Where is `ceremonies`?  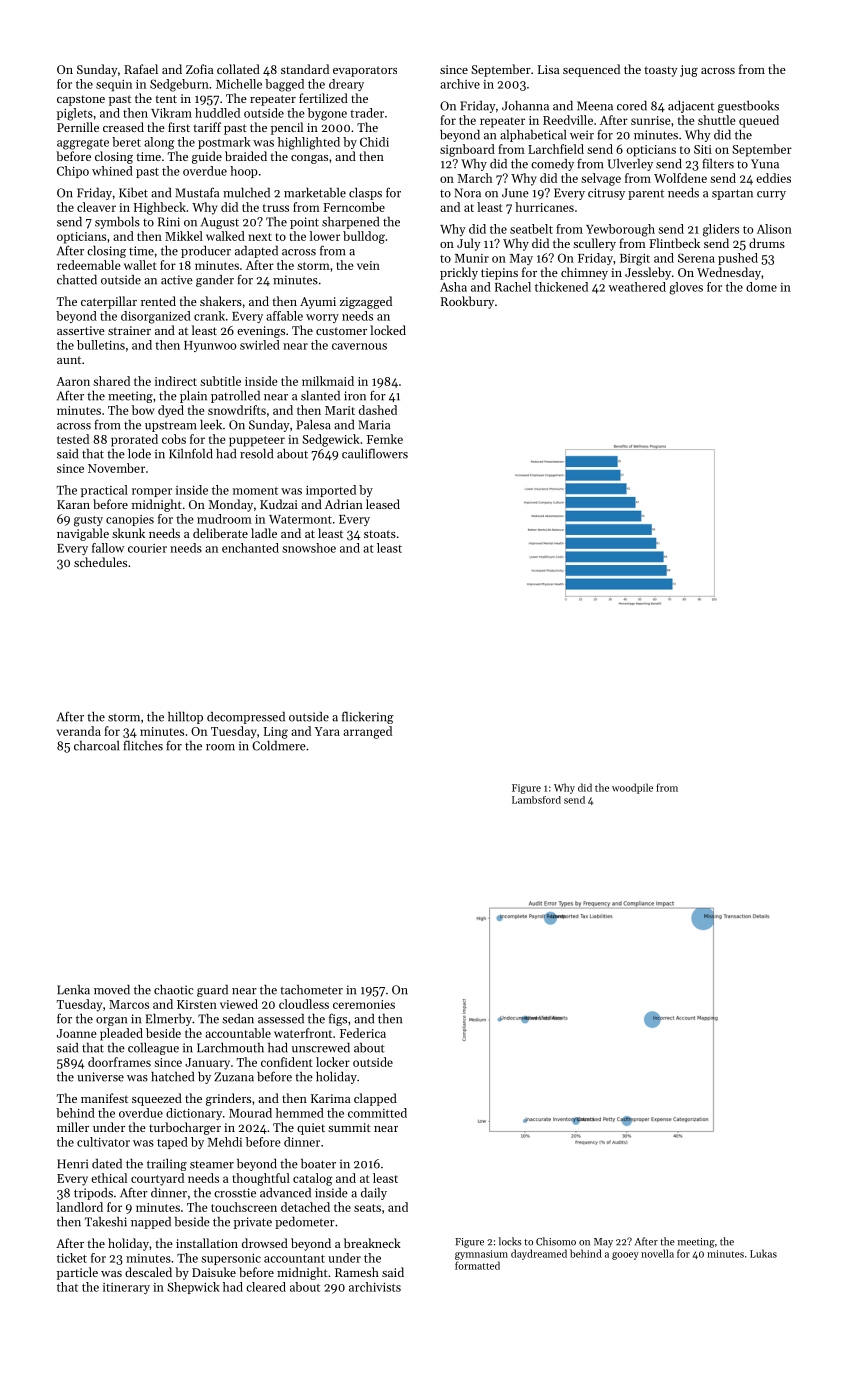
ceremonies is located at coordinates (364, 1004).
